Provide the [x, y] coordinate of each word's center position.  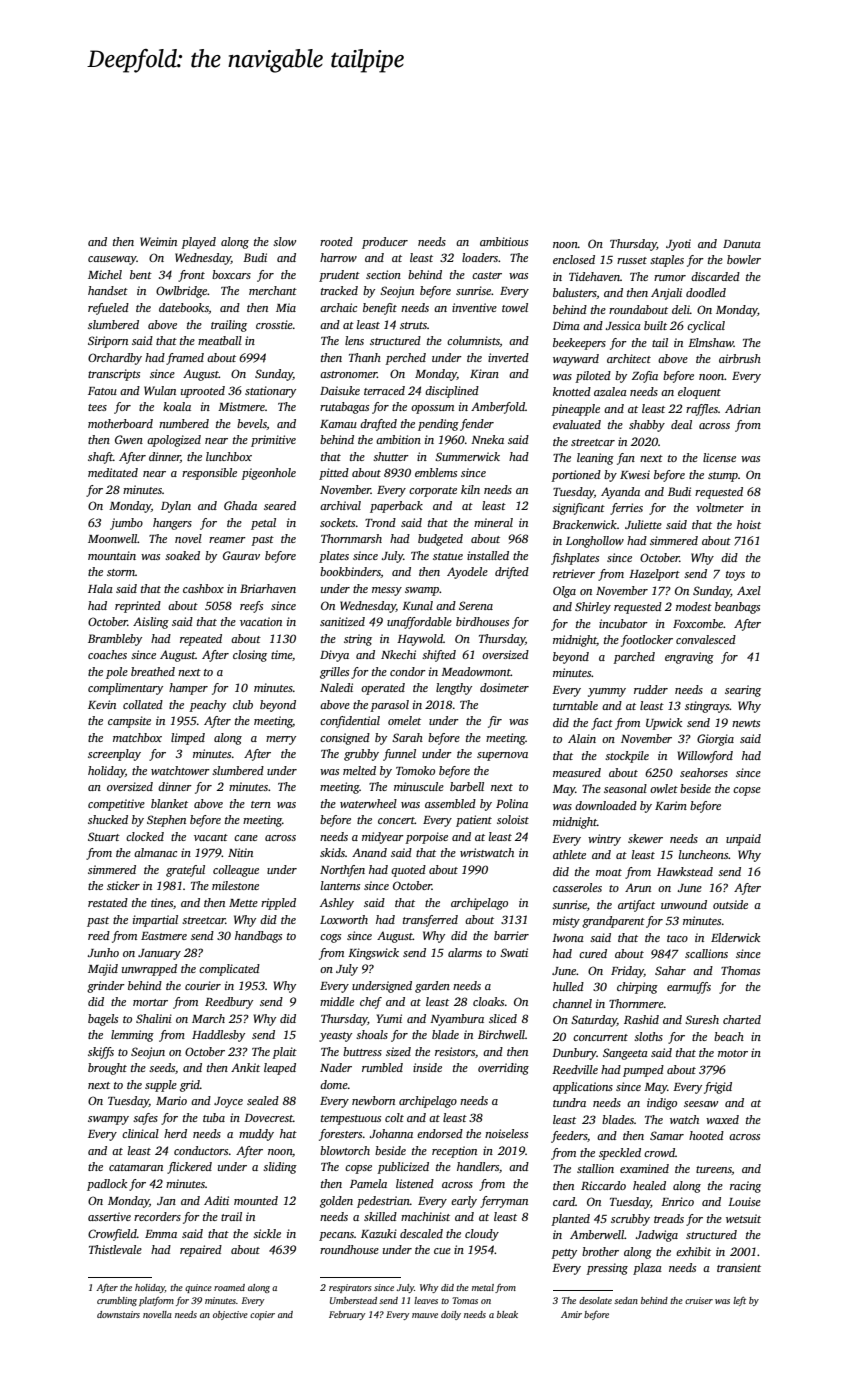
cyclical [706, 327]
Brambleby [115, 640]
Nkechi [398, 654]
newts [746, 723]
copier [262, 1315]
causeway [112, 260]
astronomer [348, 374]
